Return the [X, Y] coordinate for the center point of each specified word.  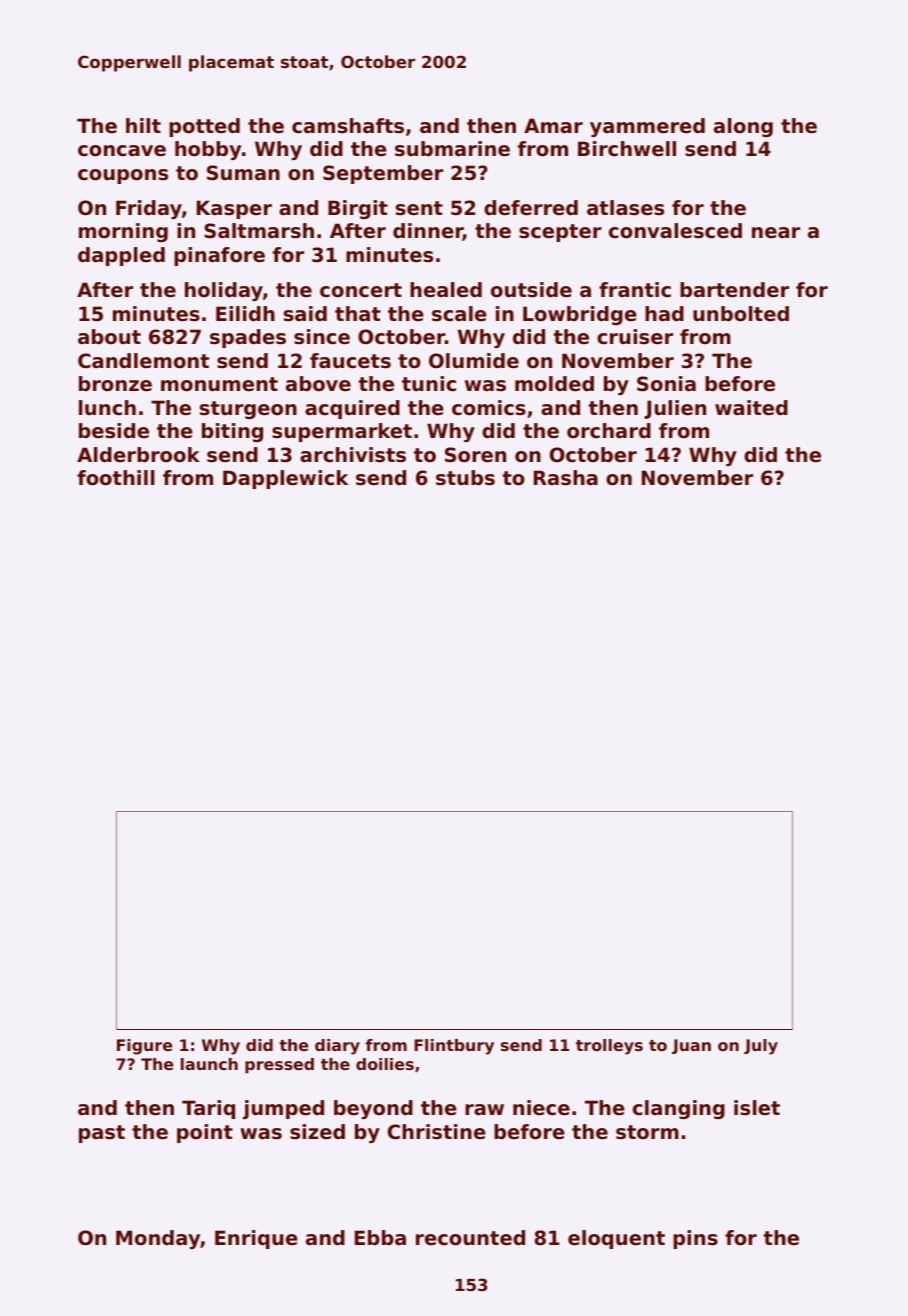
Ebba [380, 1237]
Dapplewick [285, 479]
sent [419, 208]
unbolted [741, 314]
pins [695, 1239]
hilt [143, 125]
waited [751, 408]
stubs [465, 478]
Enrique [256, 1239]
